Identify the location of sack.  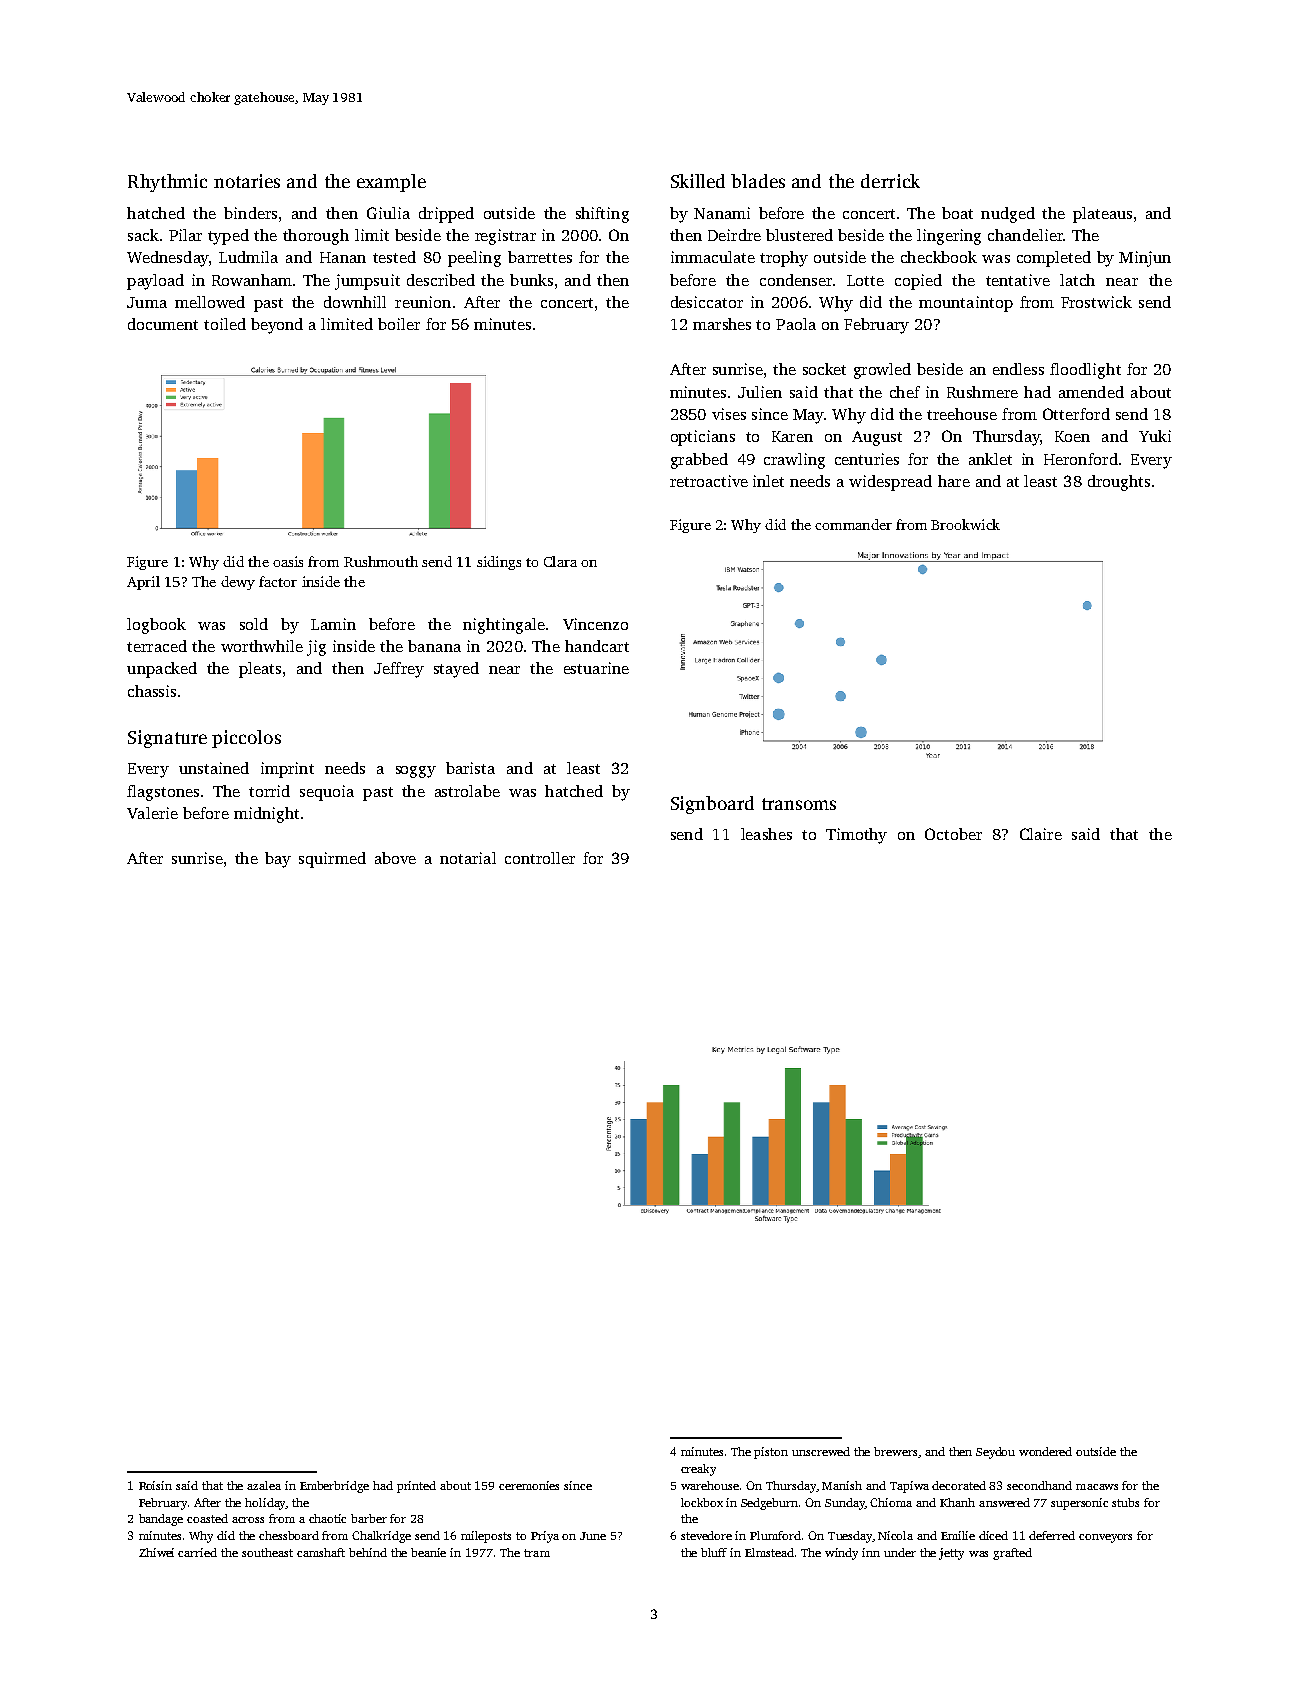
(143, 235).
